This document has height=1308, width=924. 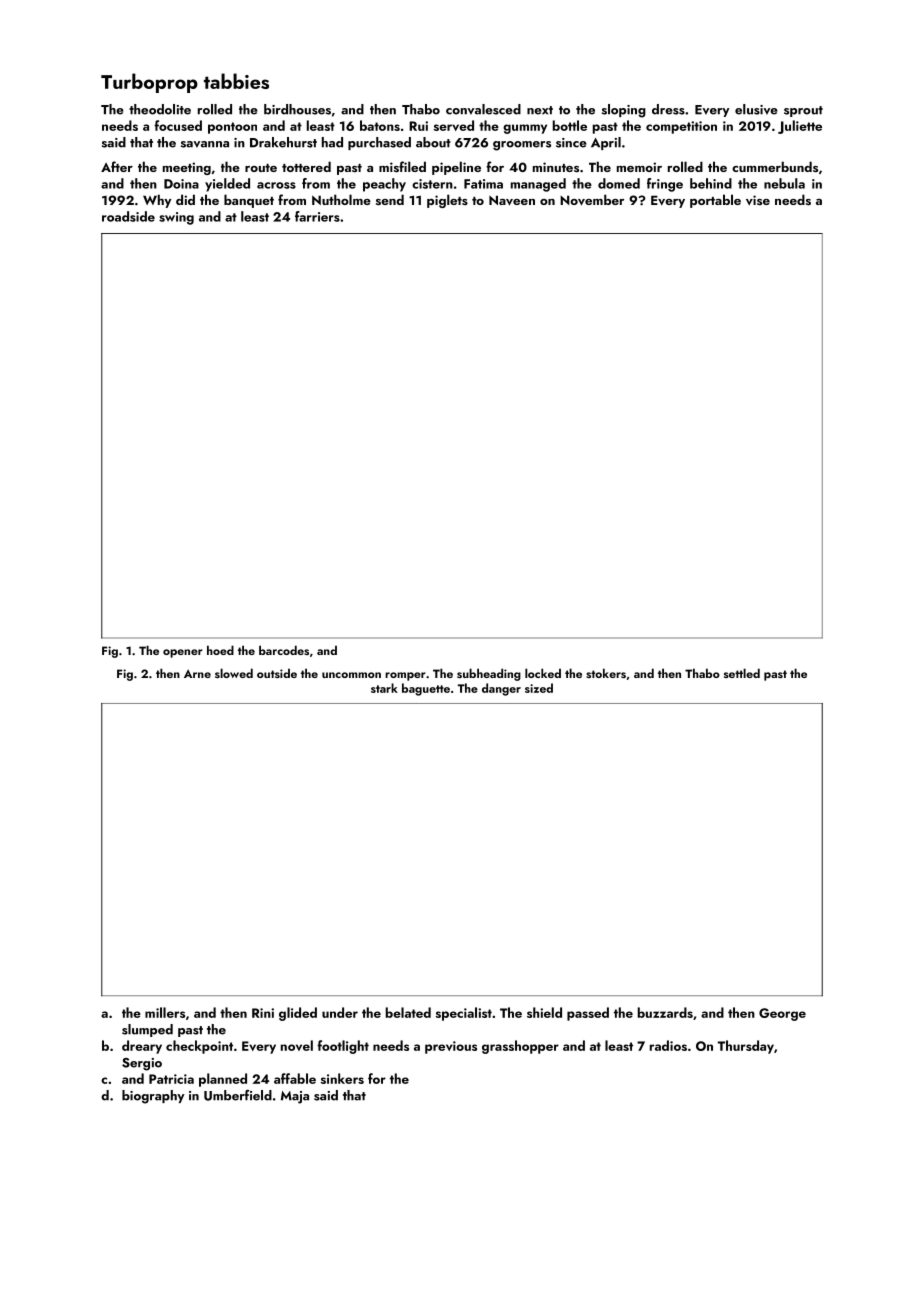 What do you see at coordinates (784, 183) in the document?
I see `nebula` at bounding box center [784, 183].
